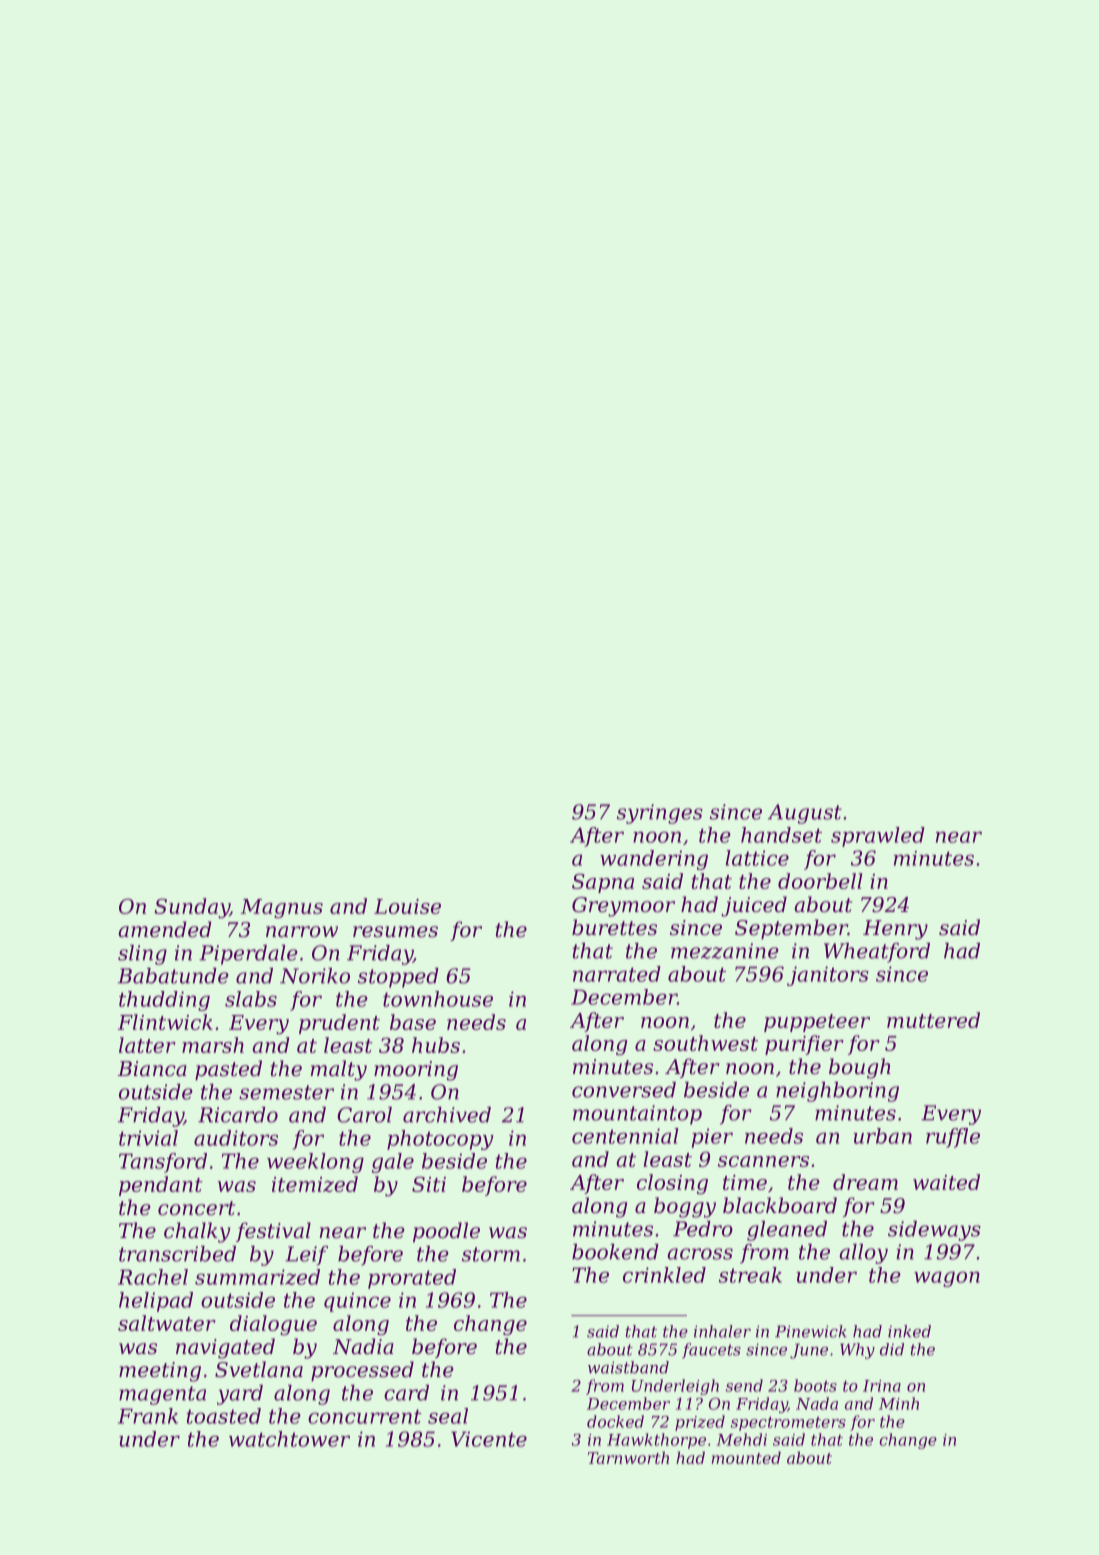 The height and width of the screenshot is (1555, 1099). Describe the element at coordinates (489, 1439) in the screenshot. I see `Vicente` at that location.
